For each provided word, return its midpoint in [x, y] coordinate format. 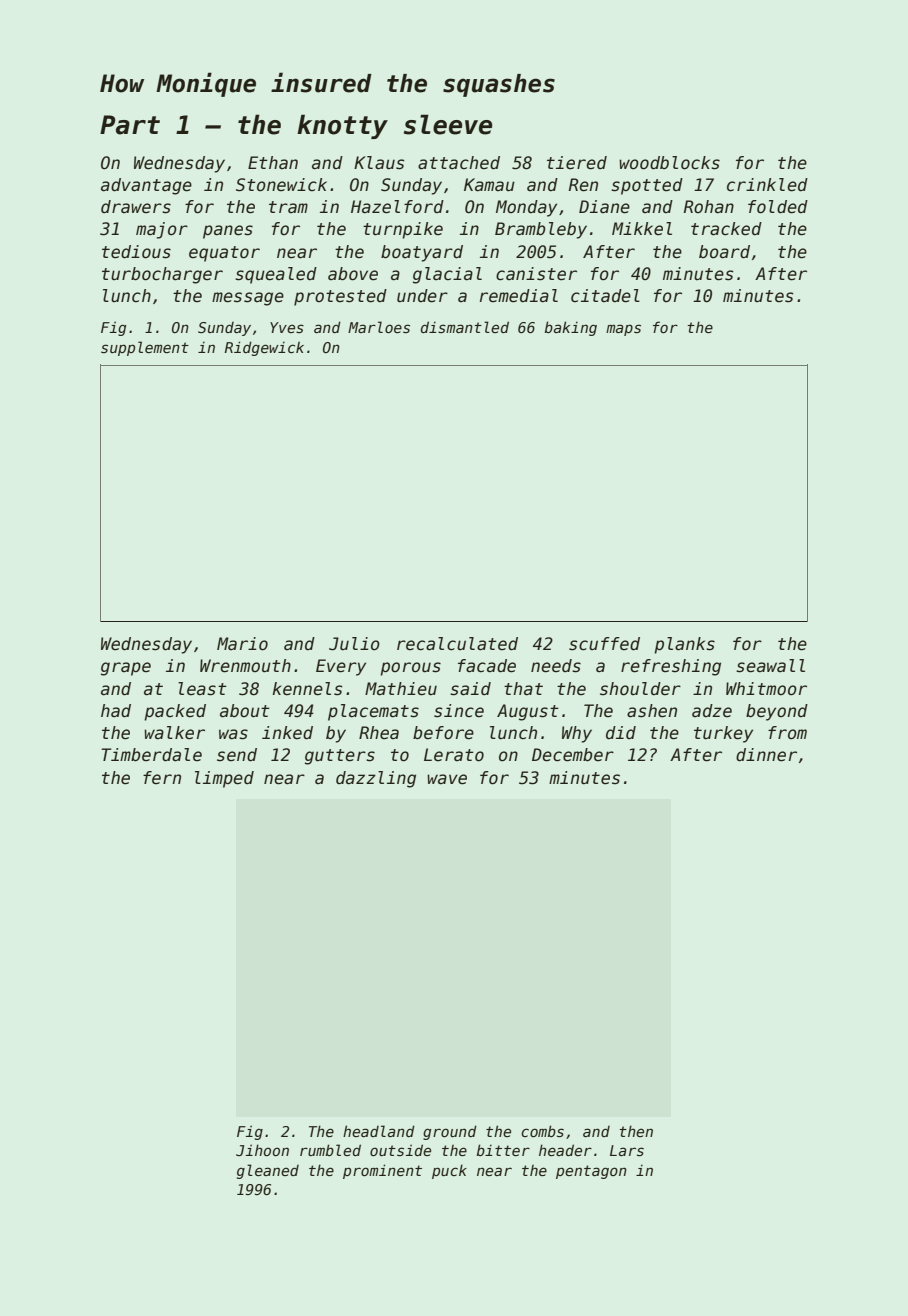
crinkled [767, 185]
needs [556, 666]
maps [623, 330]
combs [542, 1131]
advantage [146, 186]
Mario [242, 644]
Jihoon [262, 1150]
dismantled [465, 327]
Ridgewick [264, 348]
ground [450, 1132]
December [573, 755]
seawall [770, 666]
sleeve [448, 124]
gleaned [268, 1171]
